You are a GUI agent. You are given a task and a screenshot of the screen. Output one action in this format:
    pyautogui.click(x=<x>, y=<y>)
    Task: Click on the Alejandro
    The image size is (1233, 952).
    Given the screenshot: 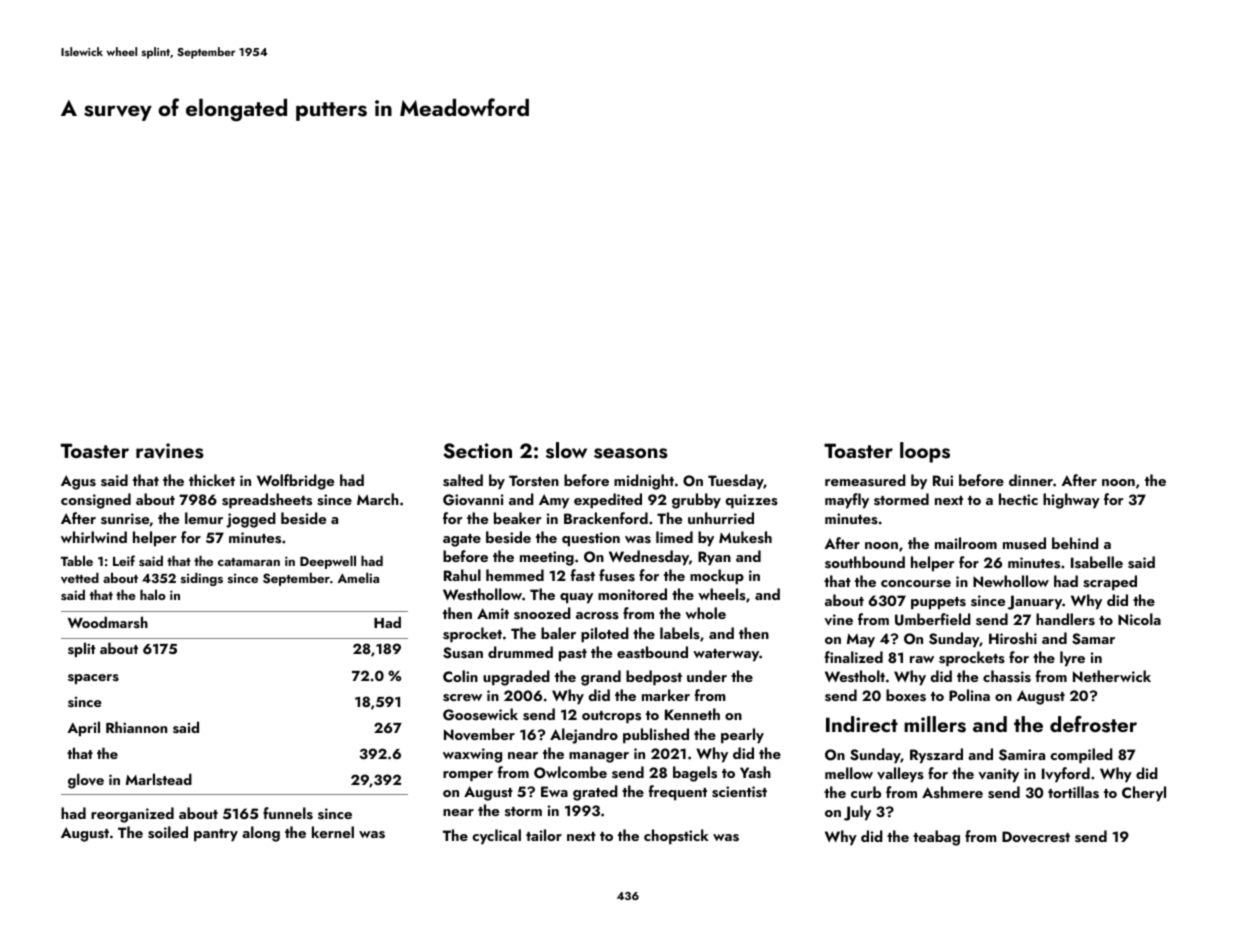 What is the action you would take?
    pyautogui.click(x=584, y=736)
